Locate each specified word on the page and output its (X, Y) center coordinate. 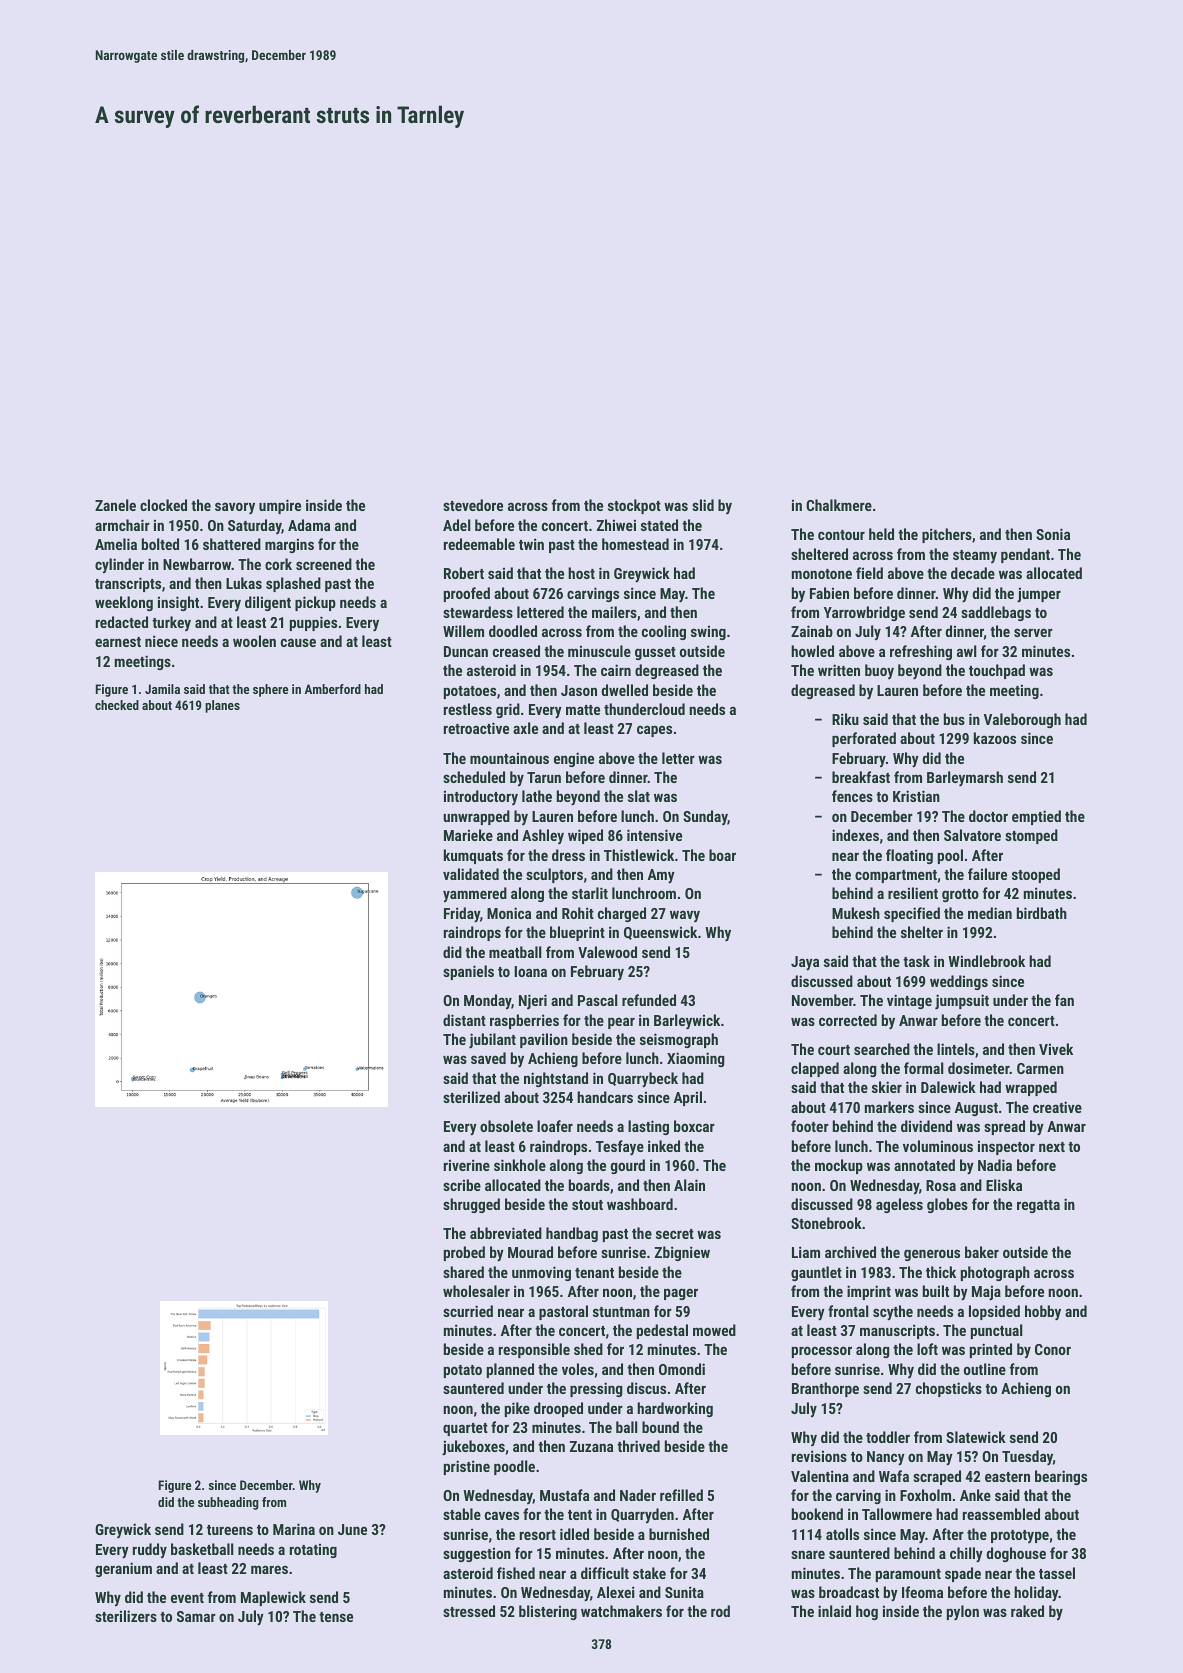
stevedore (473, 505)
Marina (294, 1529)
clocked (163, 505)
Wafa (894, 1476)
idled (574, 1534)
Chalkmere (839, 505)
